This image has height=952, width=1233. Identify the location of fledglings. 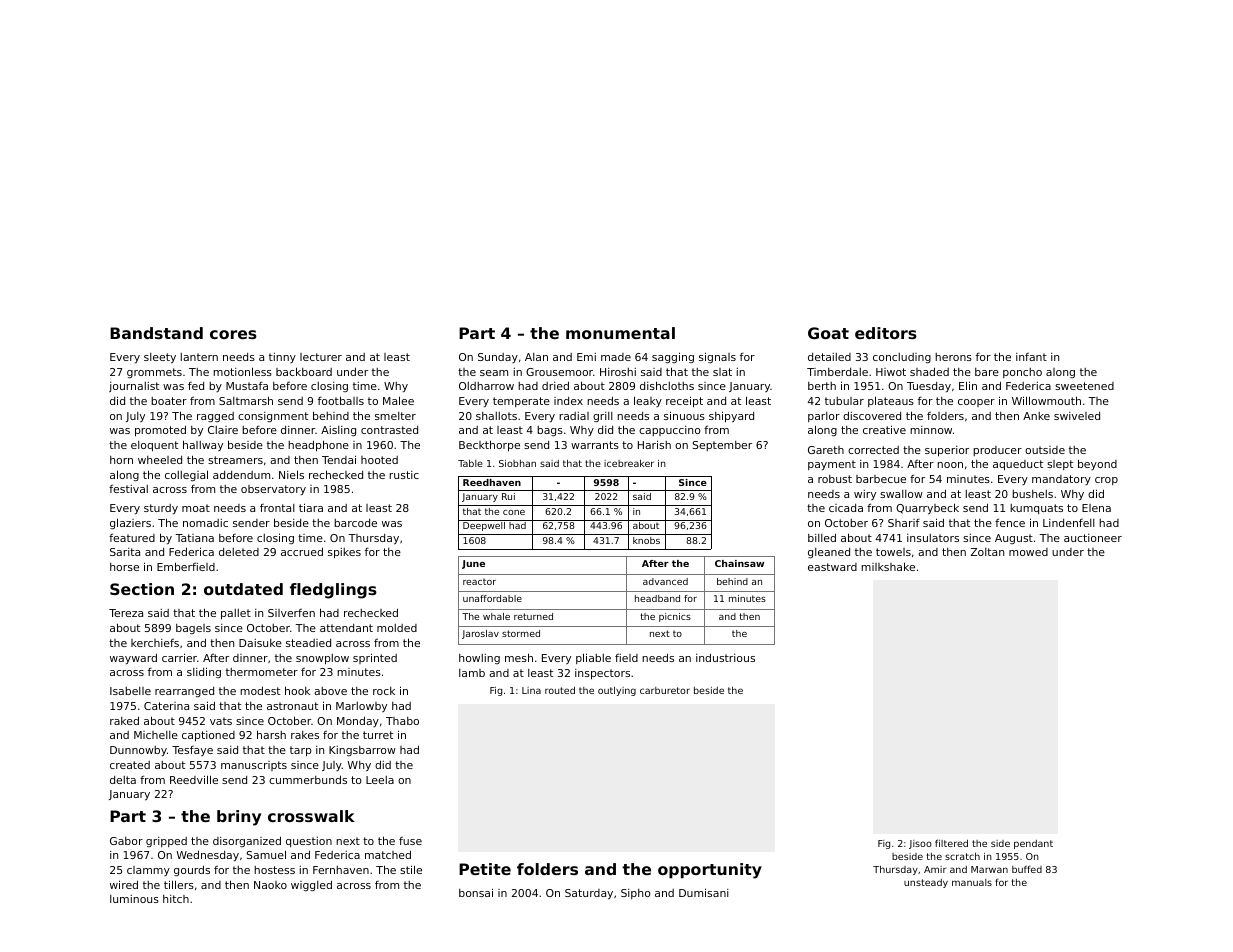
(333, 591).
